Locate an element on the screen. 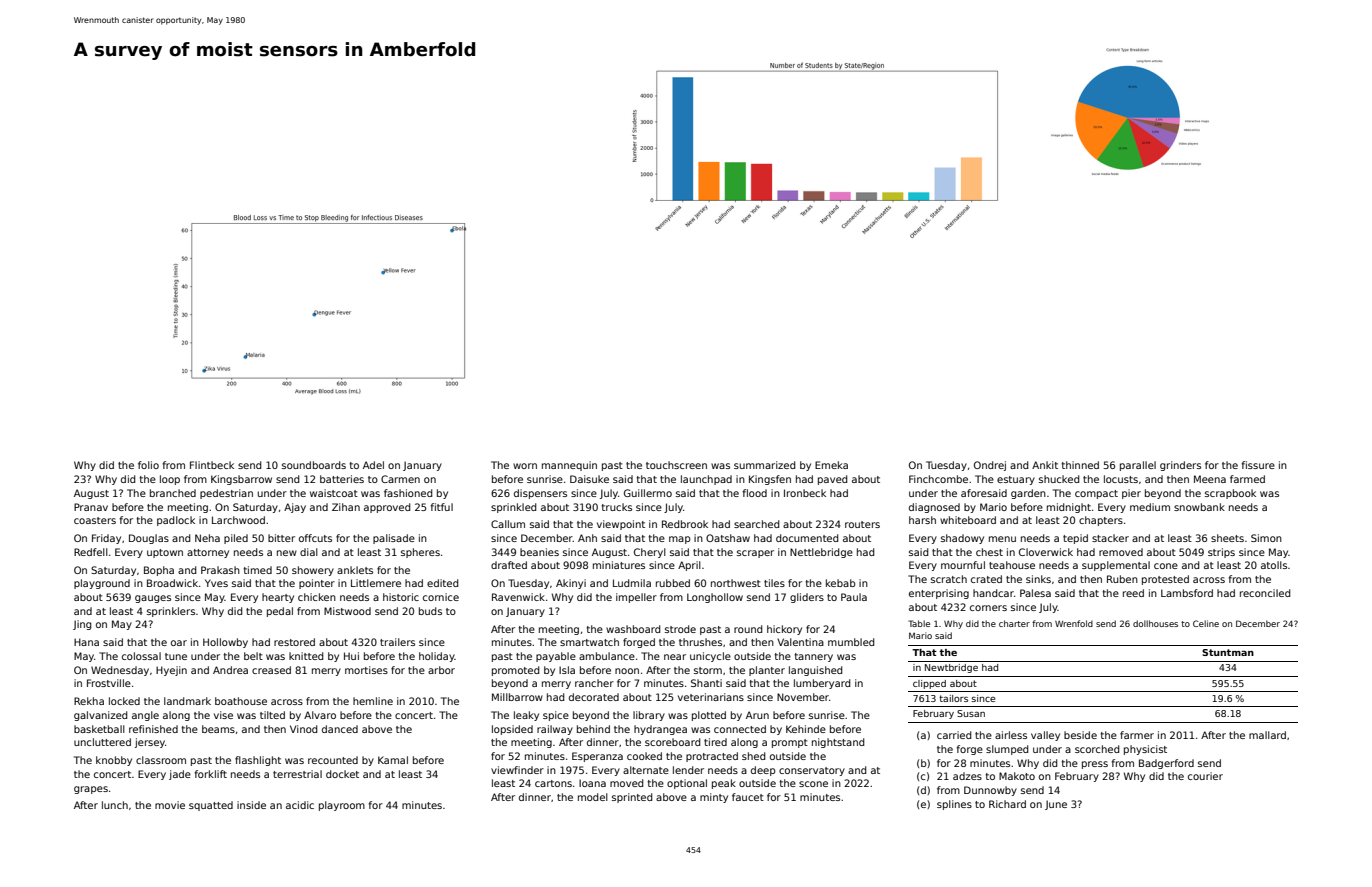 Image resolution: width=1372 pixels, height=887 pixels. trucks is located at coordinates (616, 507).
